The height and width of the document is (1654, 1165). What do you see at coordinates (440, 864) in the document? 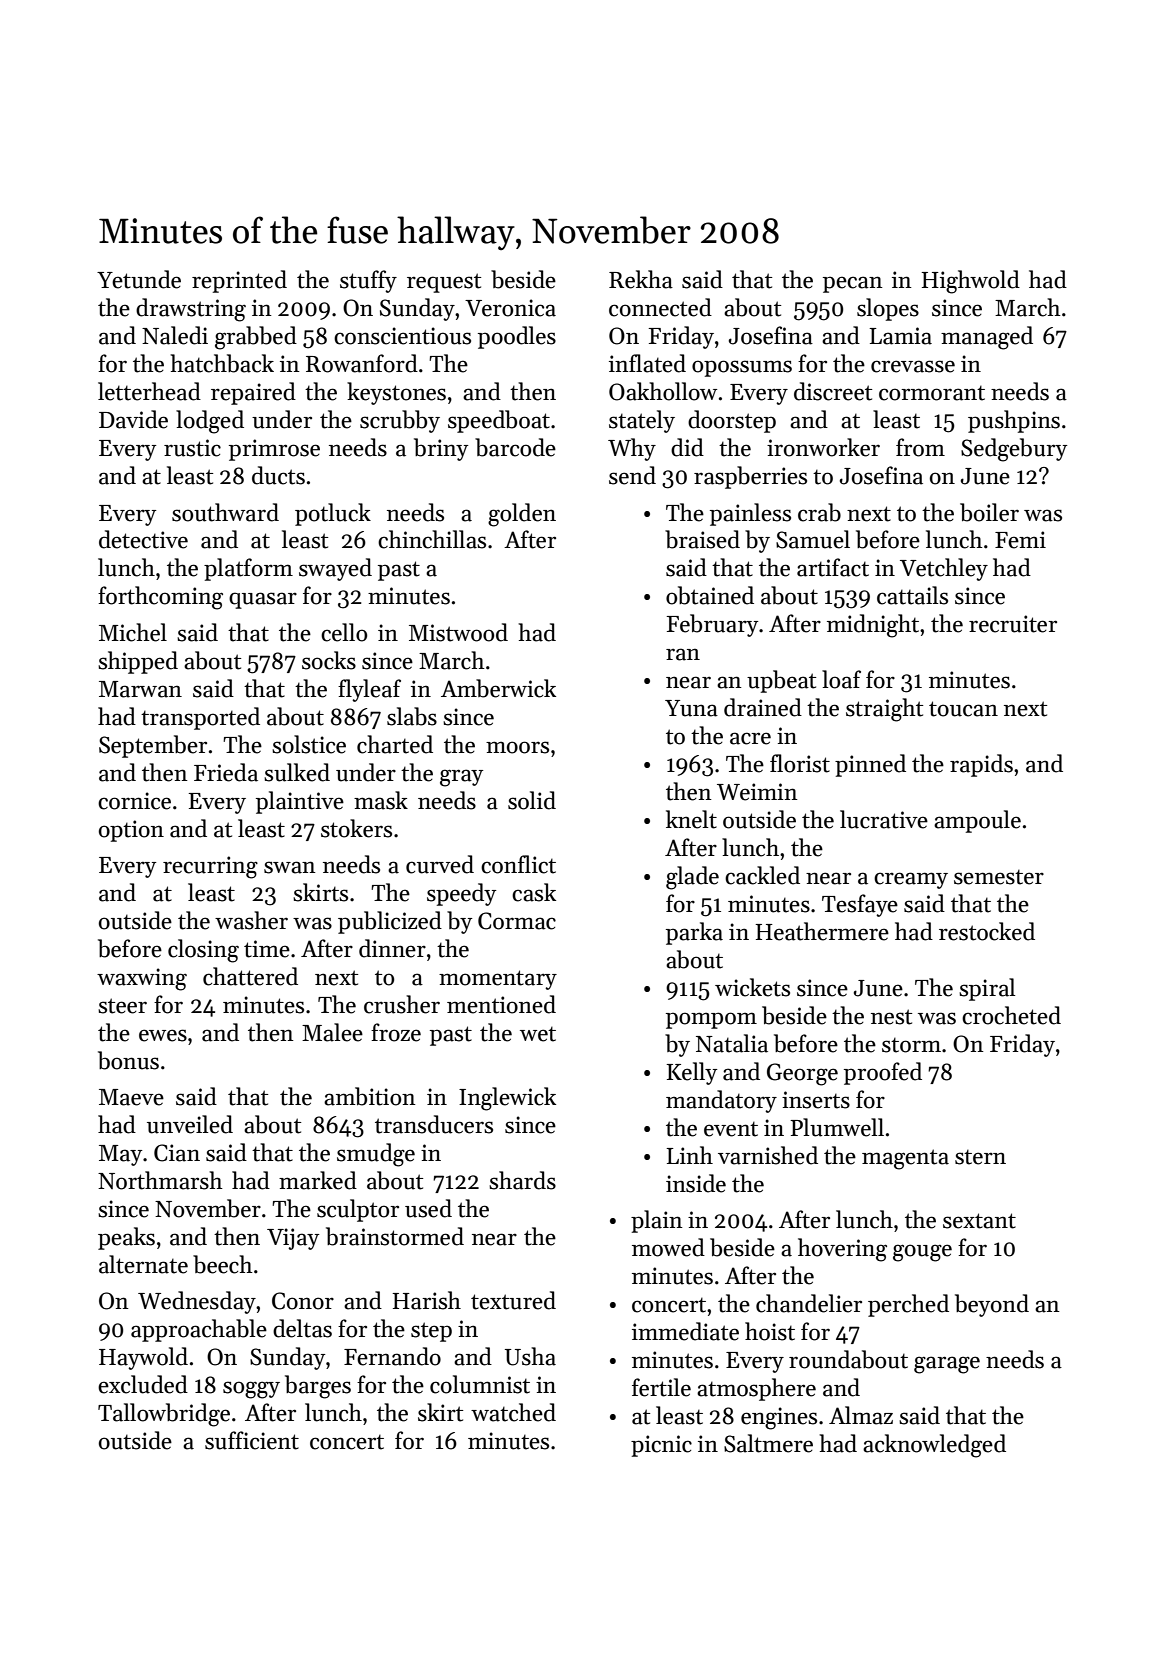
I see `curved` at bounding box center [440, 864].
